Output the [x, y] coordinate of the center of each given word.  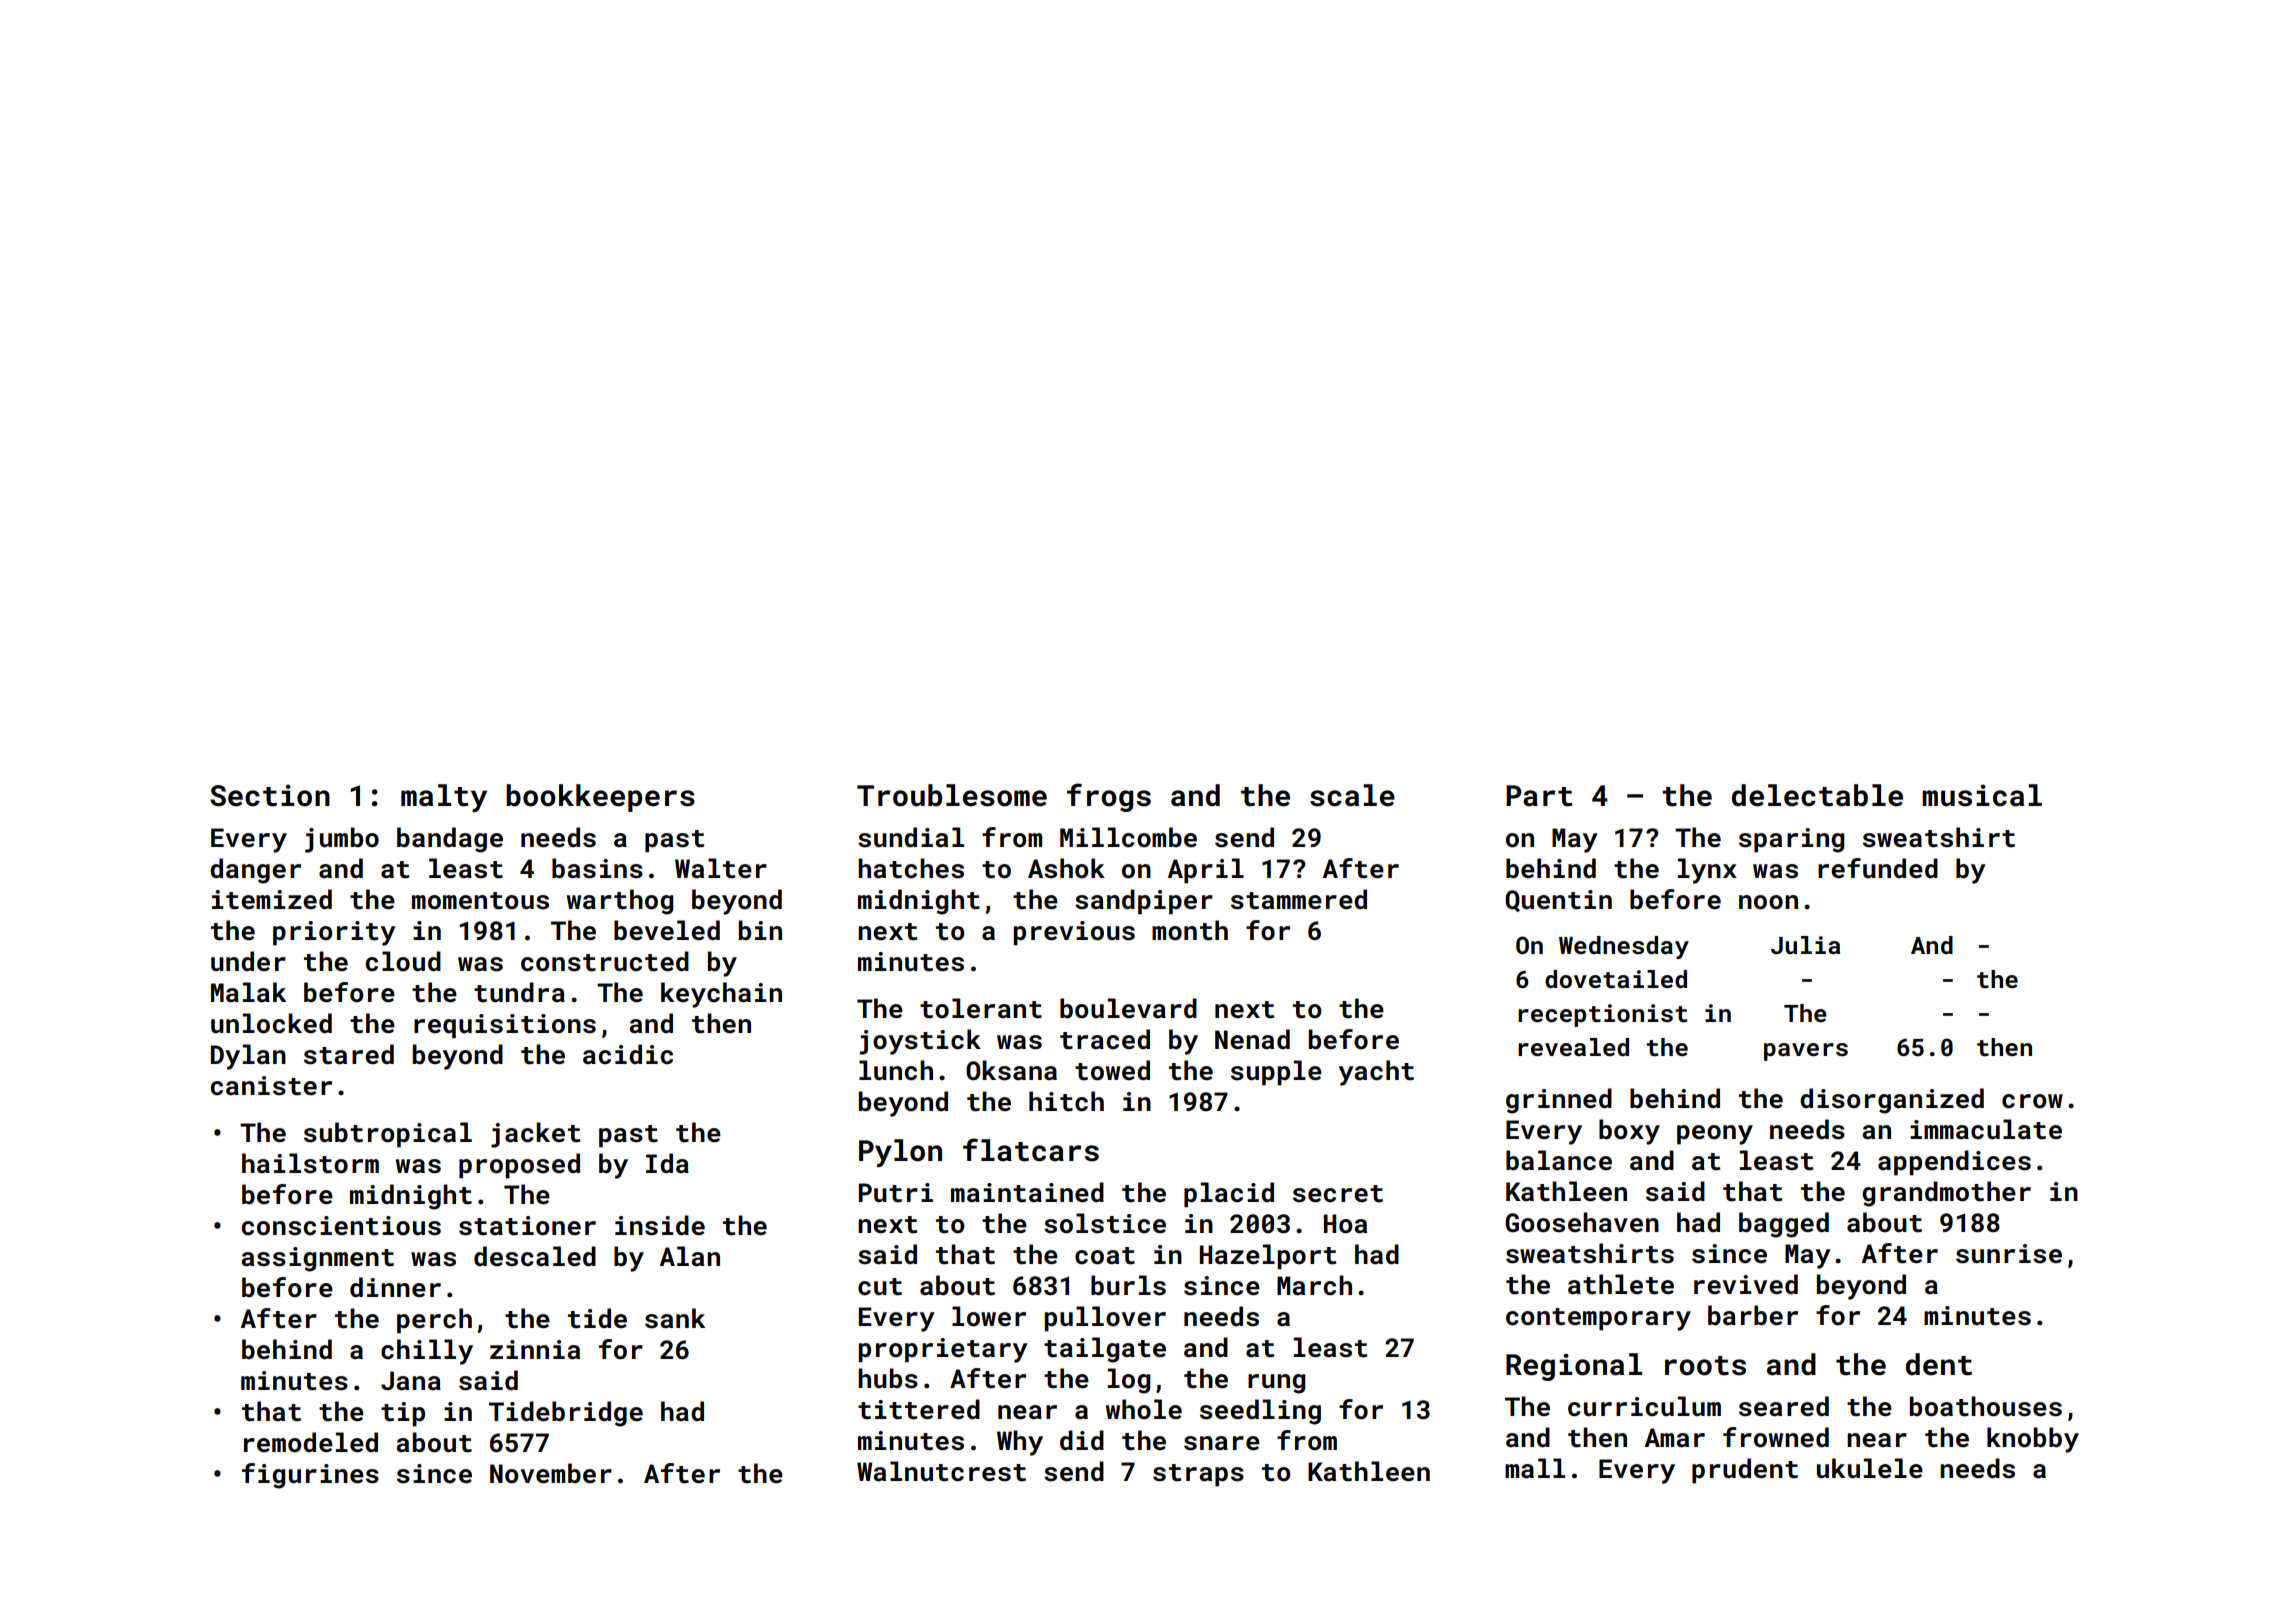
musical [1982, 795]
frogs [1109, 797]
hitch [1066, 1101]
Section [270, 795]
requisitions [505, 1026]
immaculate [1986, 1129]
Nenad [1252, 1039]
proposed [519, 1166]
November [551, 1473]
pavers [1806, 1052]
